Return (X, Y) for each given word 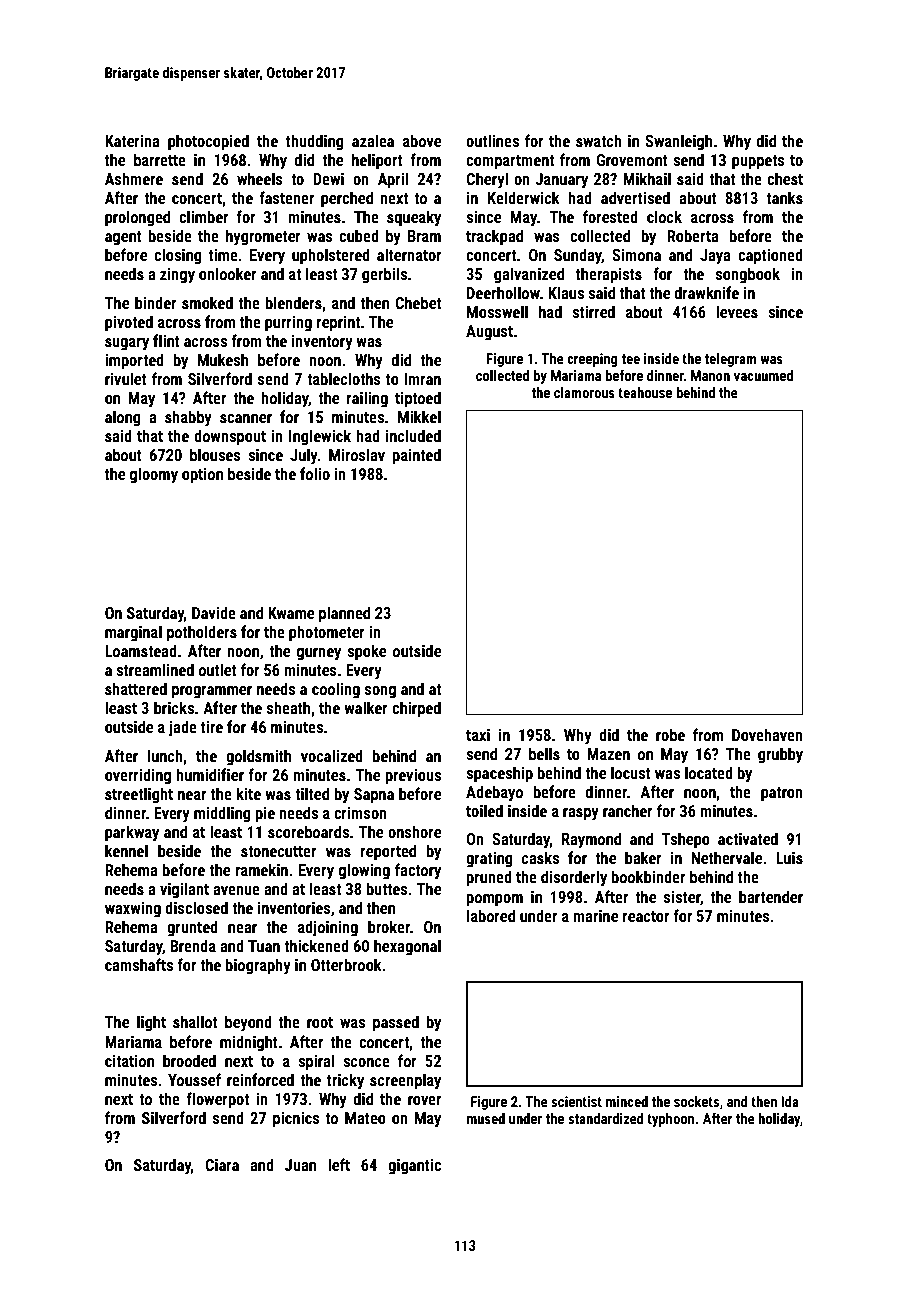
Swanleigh (678, 142)
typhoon (671, 1120)
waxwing (133, 910)
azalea (373, 140)
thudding (314, 142)
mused (486, 1118)
